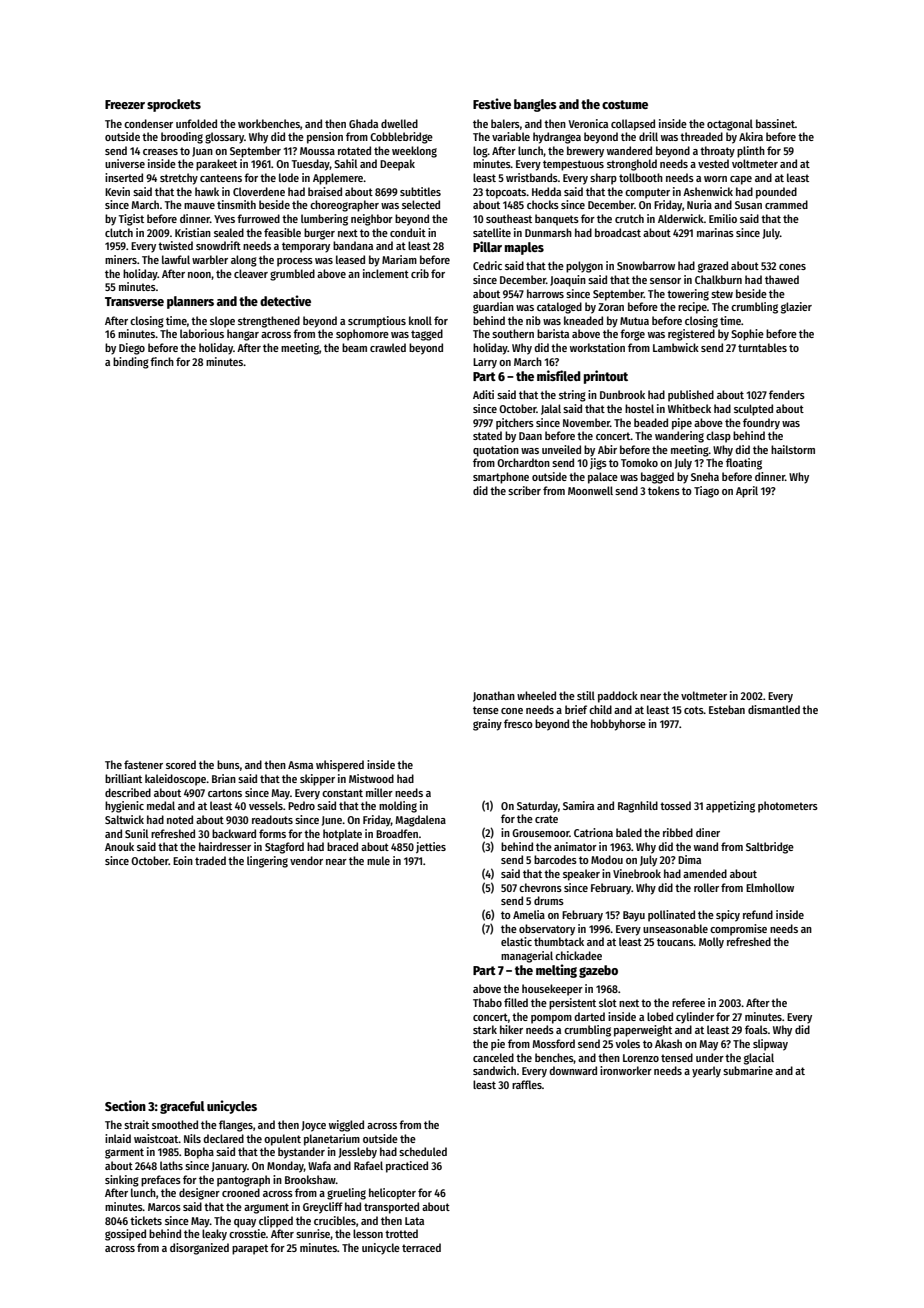 The height and width of the page is (1308, 924). I want to click on declared, so click(223, 1138).
